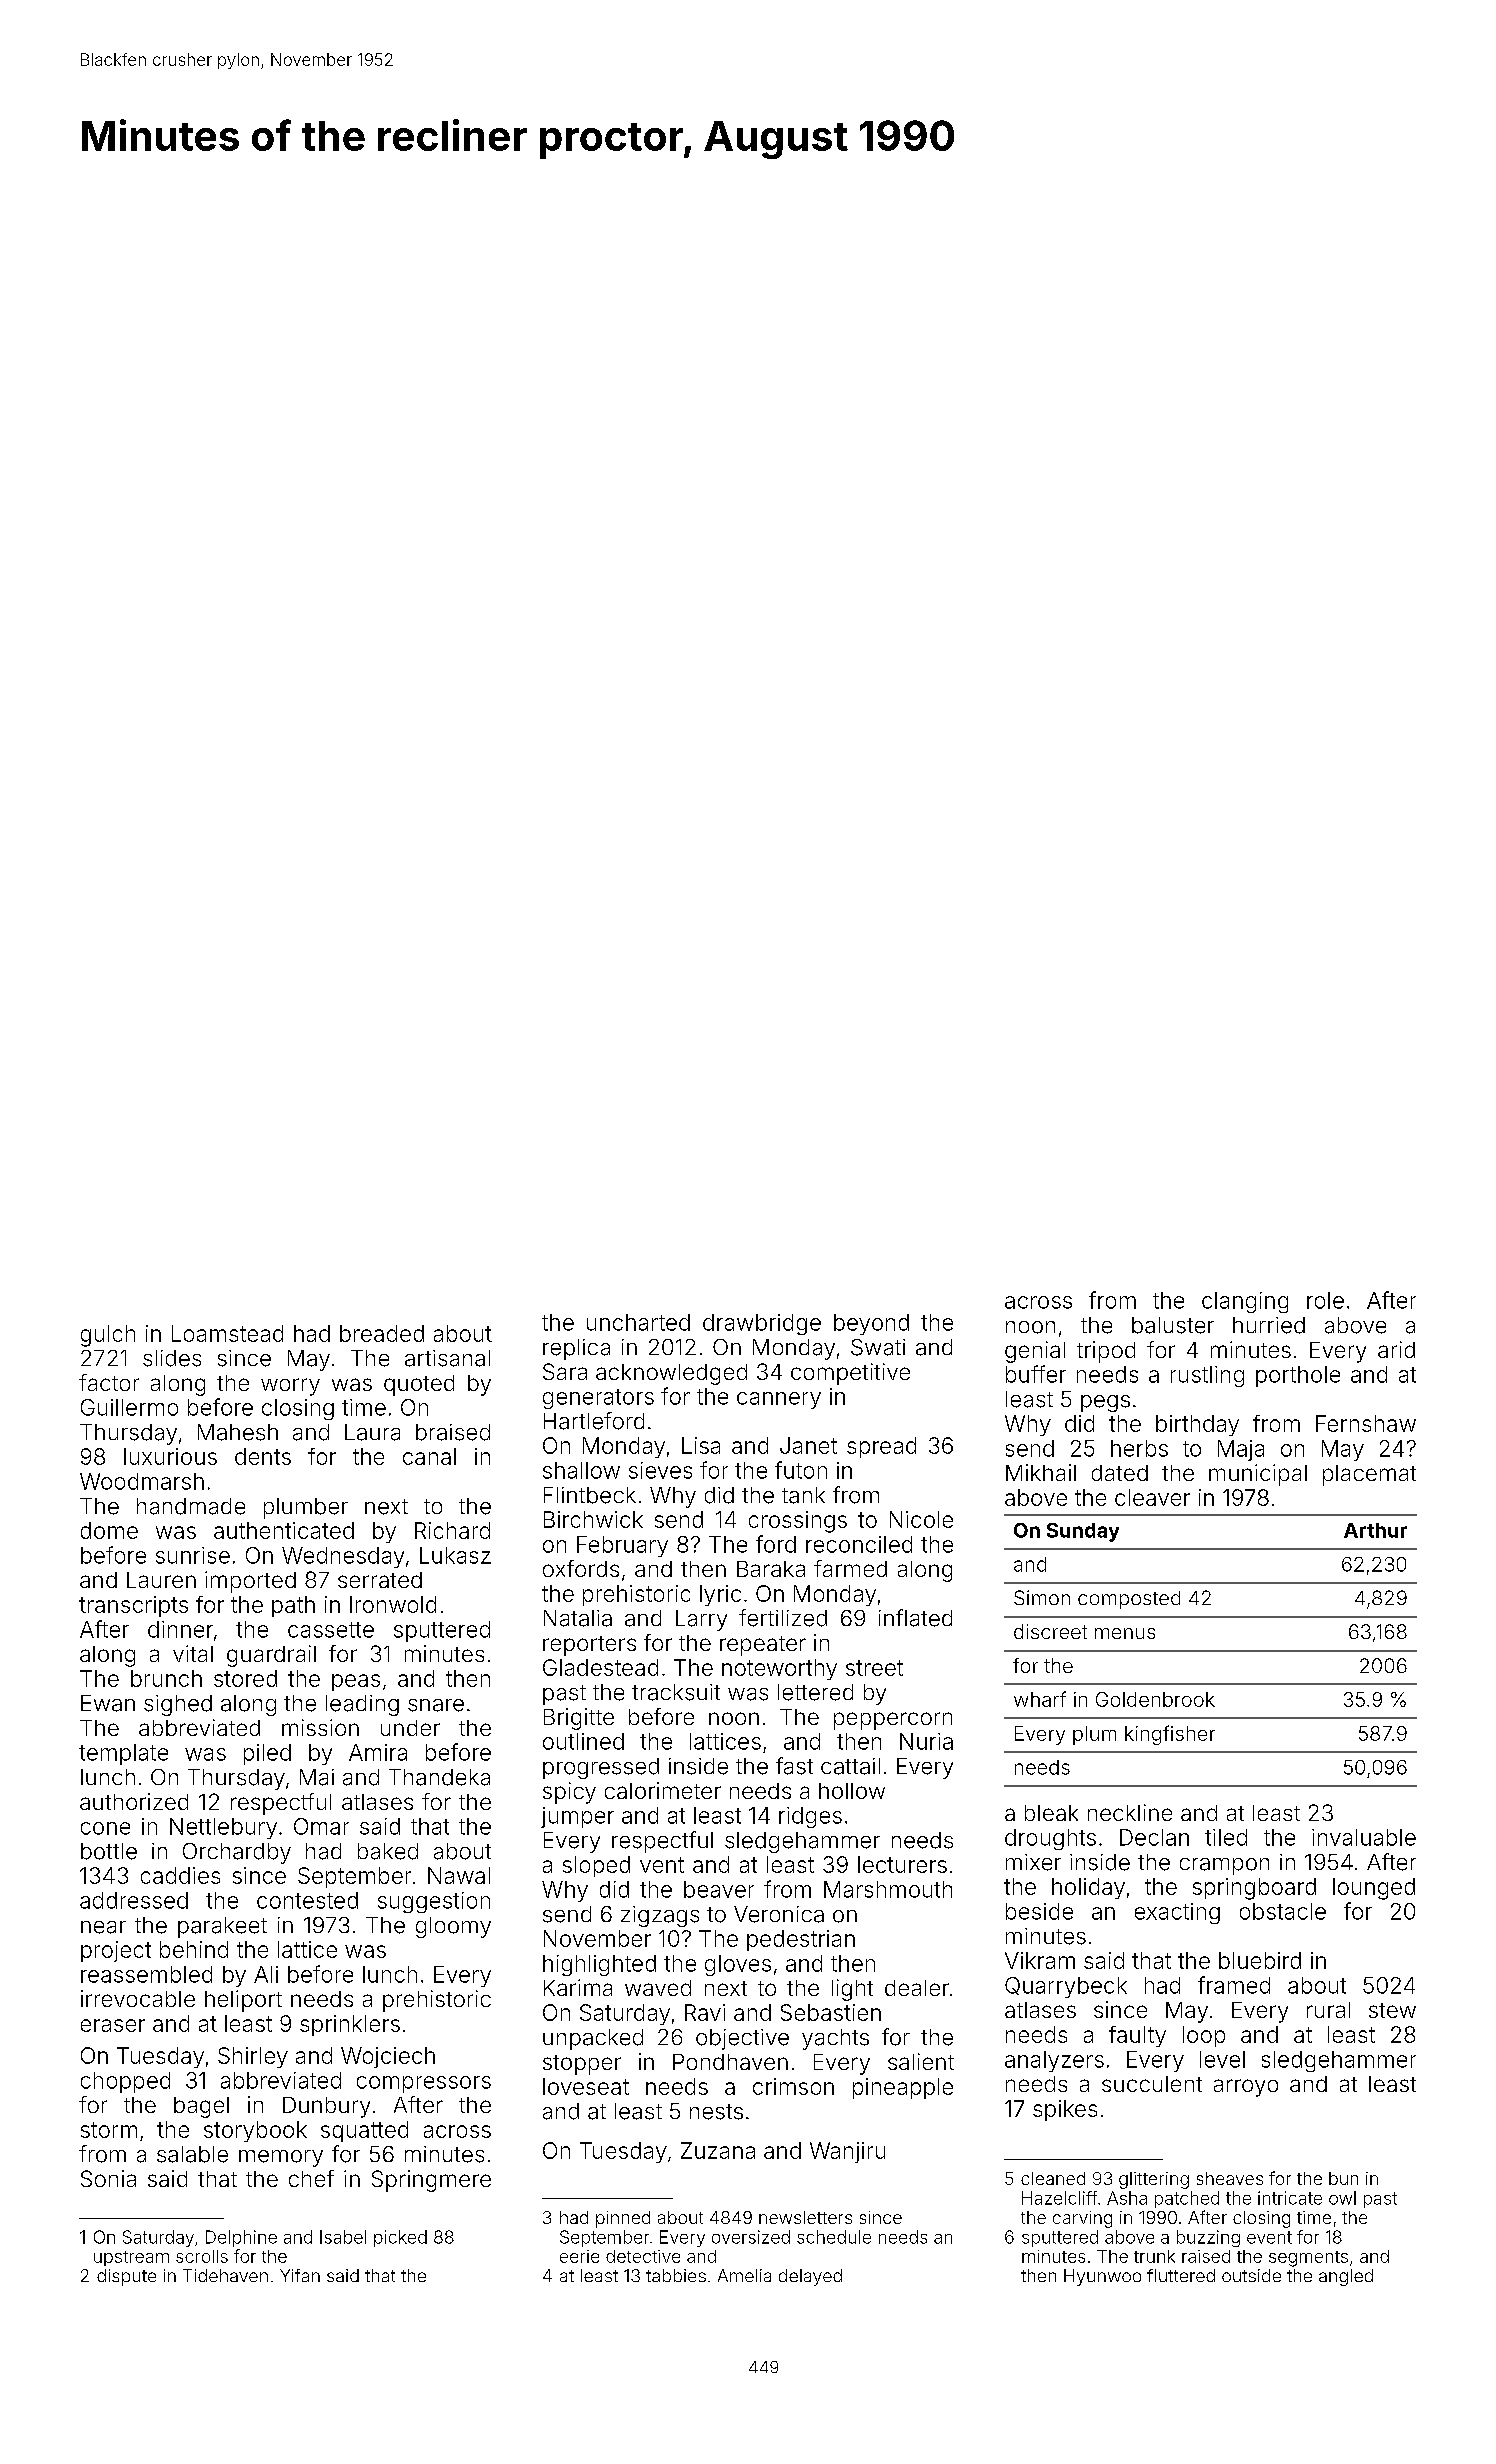 This screenshot has width=1496, height=2464. What do you see at coordinates (290, 1387) in the screenshot?
I see `worry` at bounding box center [290, 1387].
